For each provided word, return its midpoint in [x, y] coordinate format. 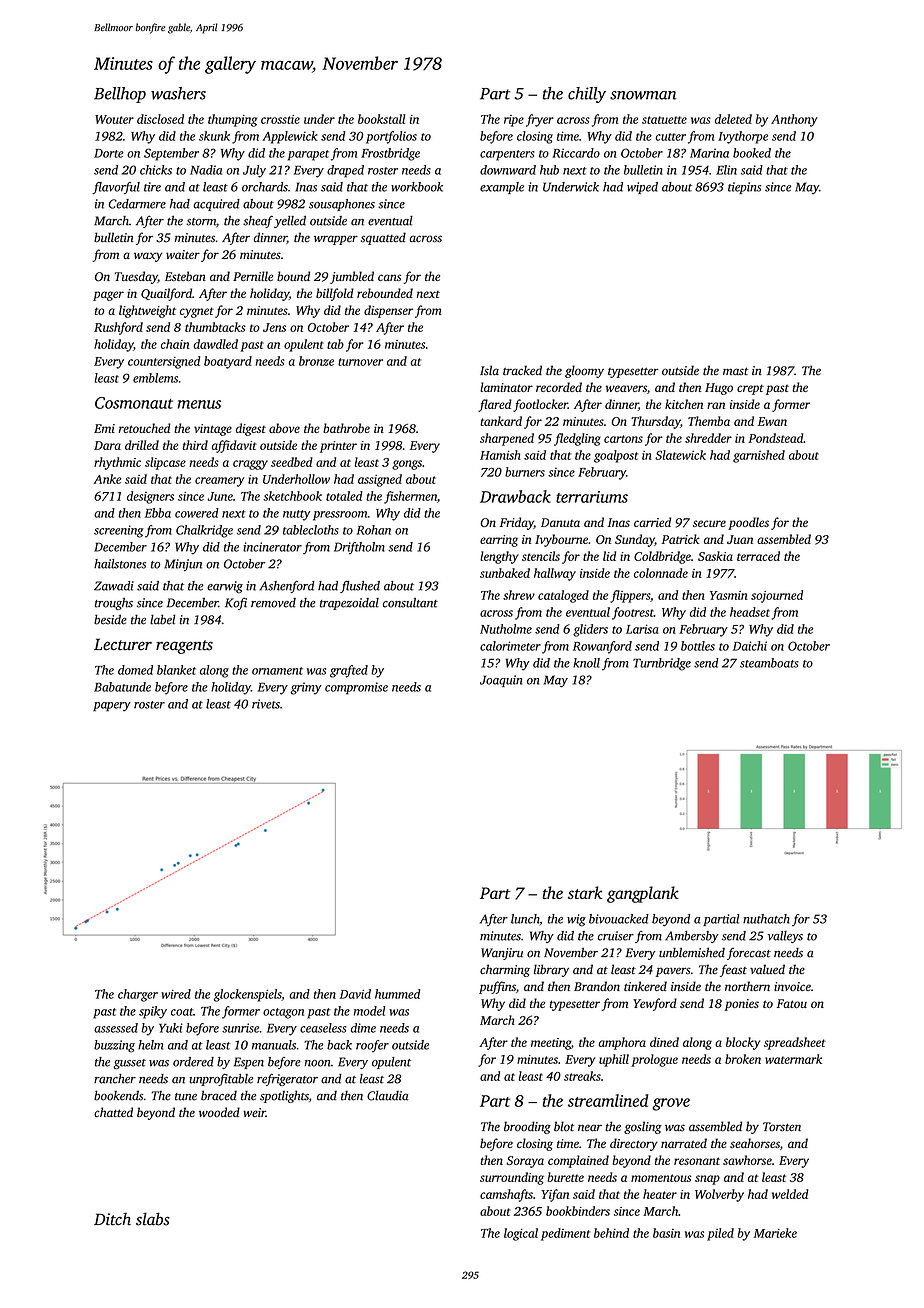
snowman [643, 95]
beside [110, 619]
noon [317, 1063]
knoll [586, 663]
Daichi [750, 646]
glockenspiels [247, 995]
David [355, 994]
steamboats [769, 663]
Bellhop [120, 95]
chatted [113, 1112]
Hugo [719, 389]
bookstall [381, 119]
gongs [407, 465]
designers [150, 497]
